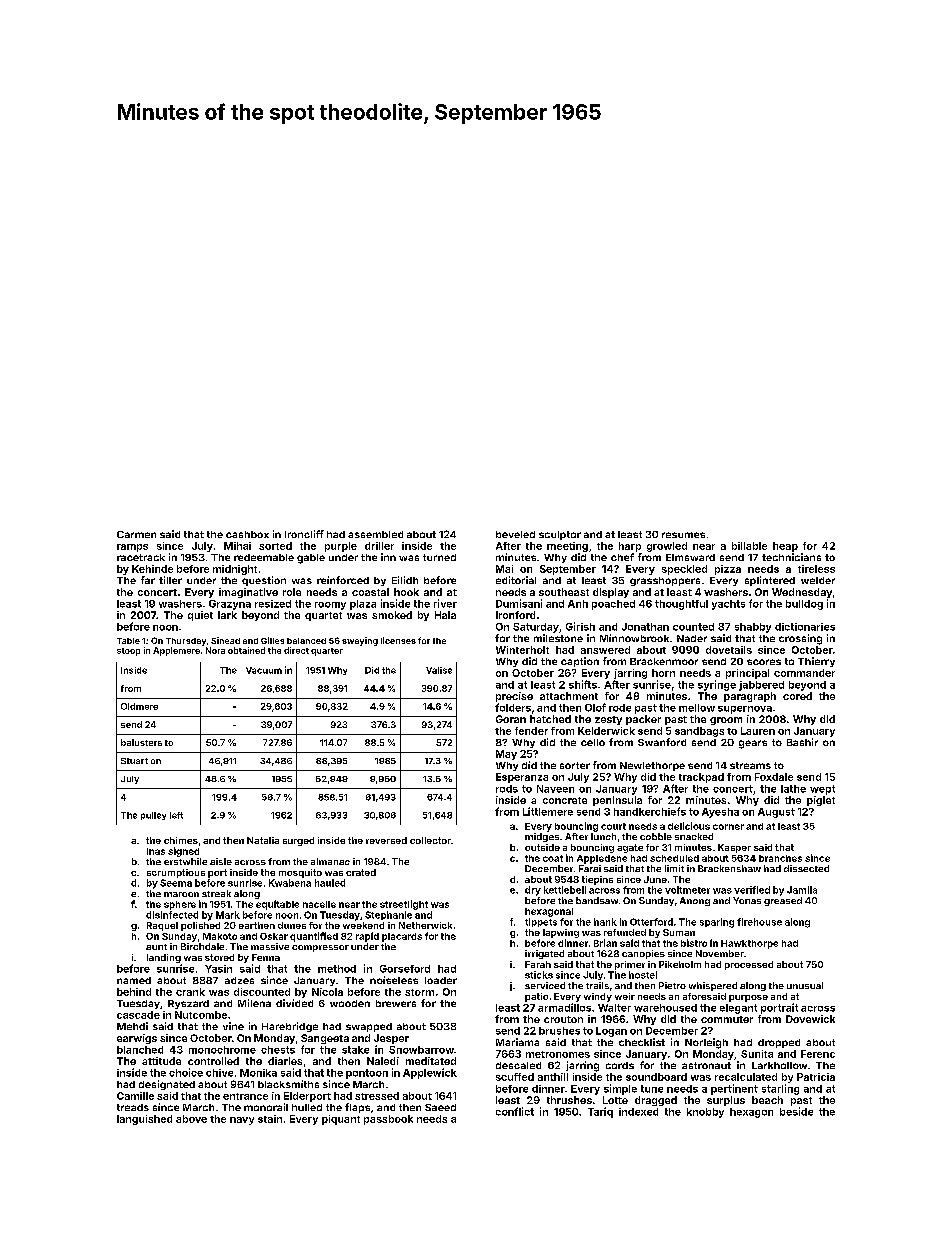  Describe the element at coordinates (796, 1111) in the image. I see `beside` at that location.
